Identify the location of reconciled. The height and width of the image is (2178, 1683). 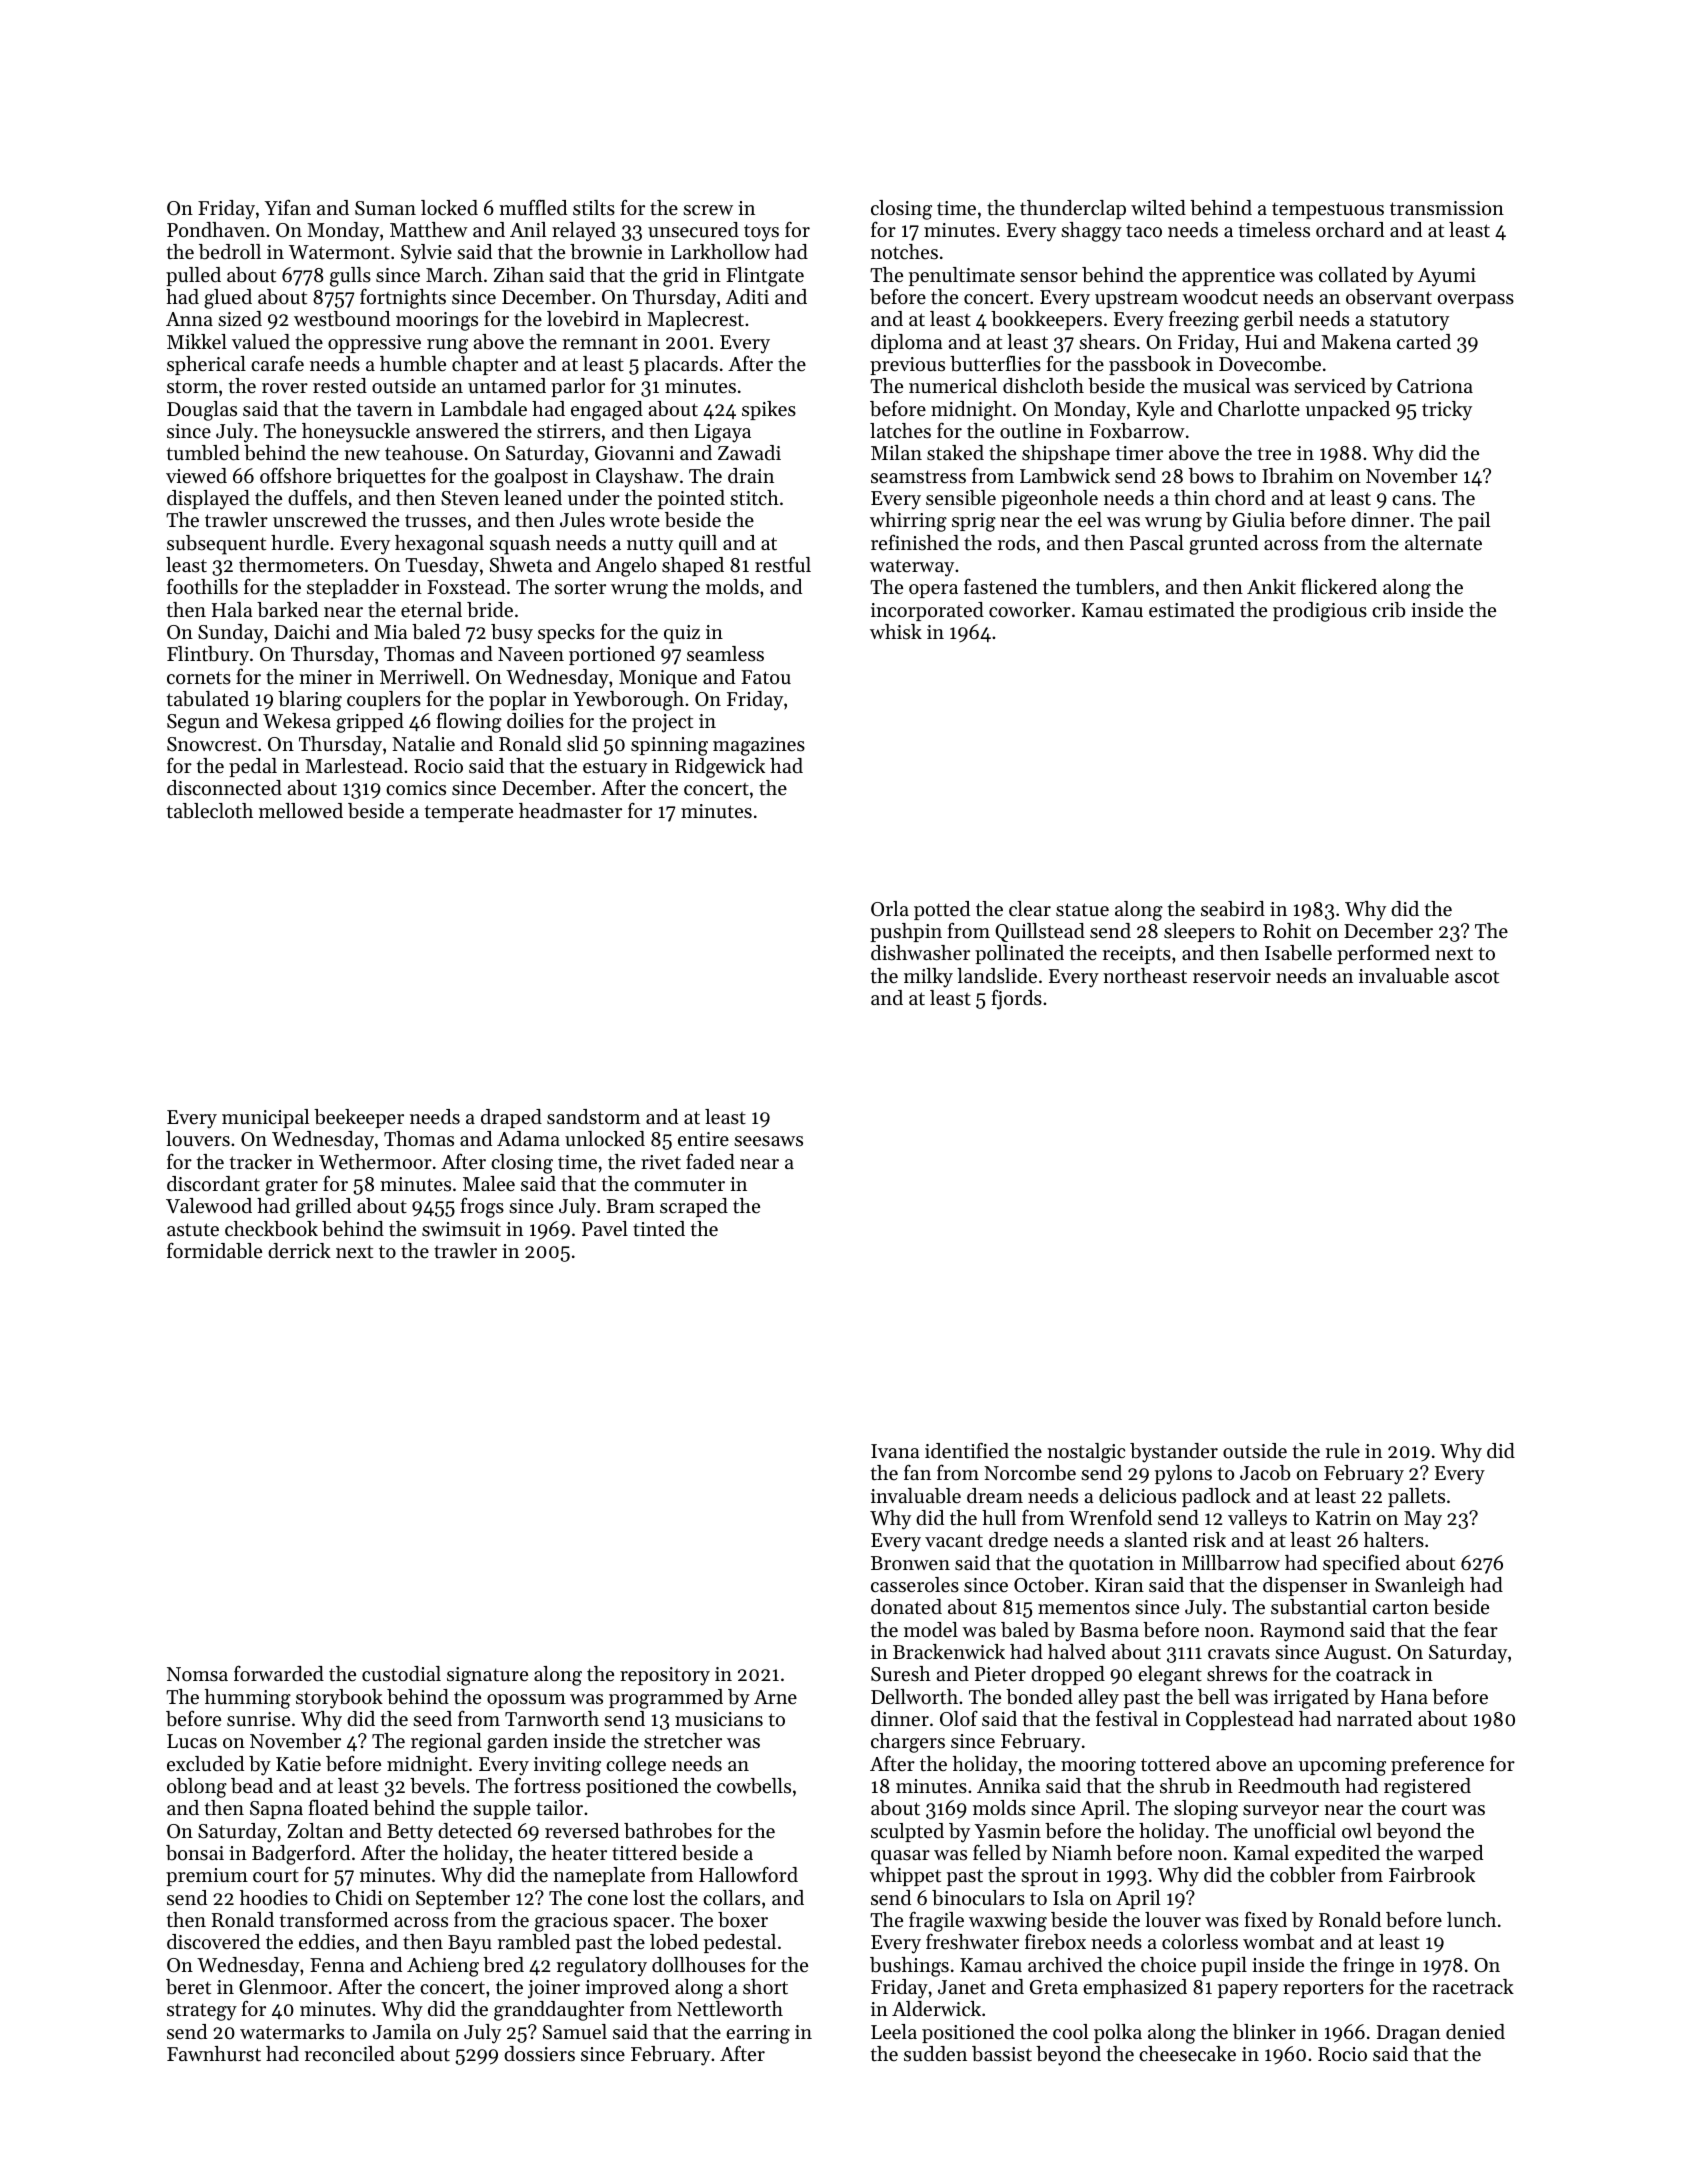
(350, 2054).
